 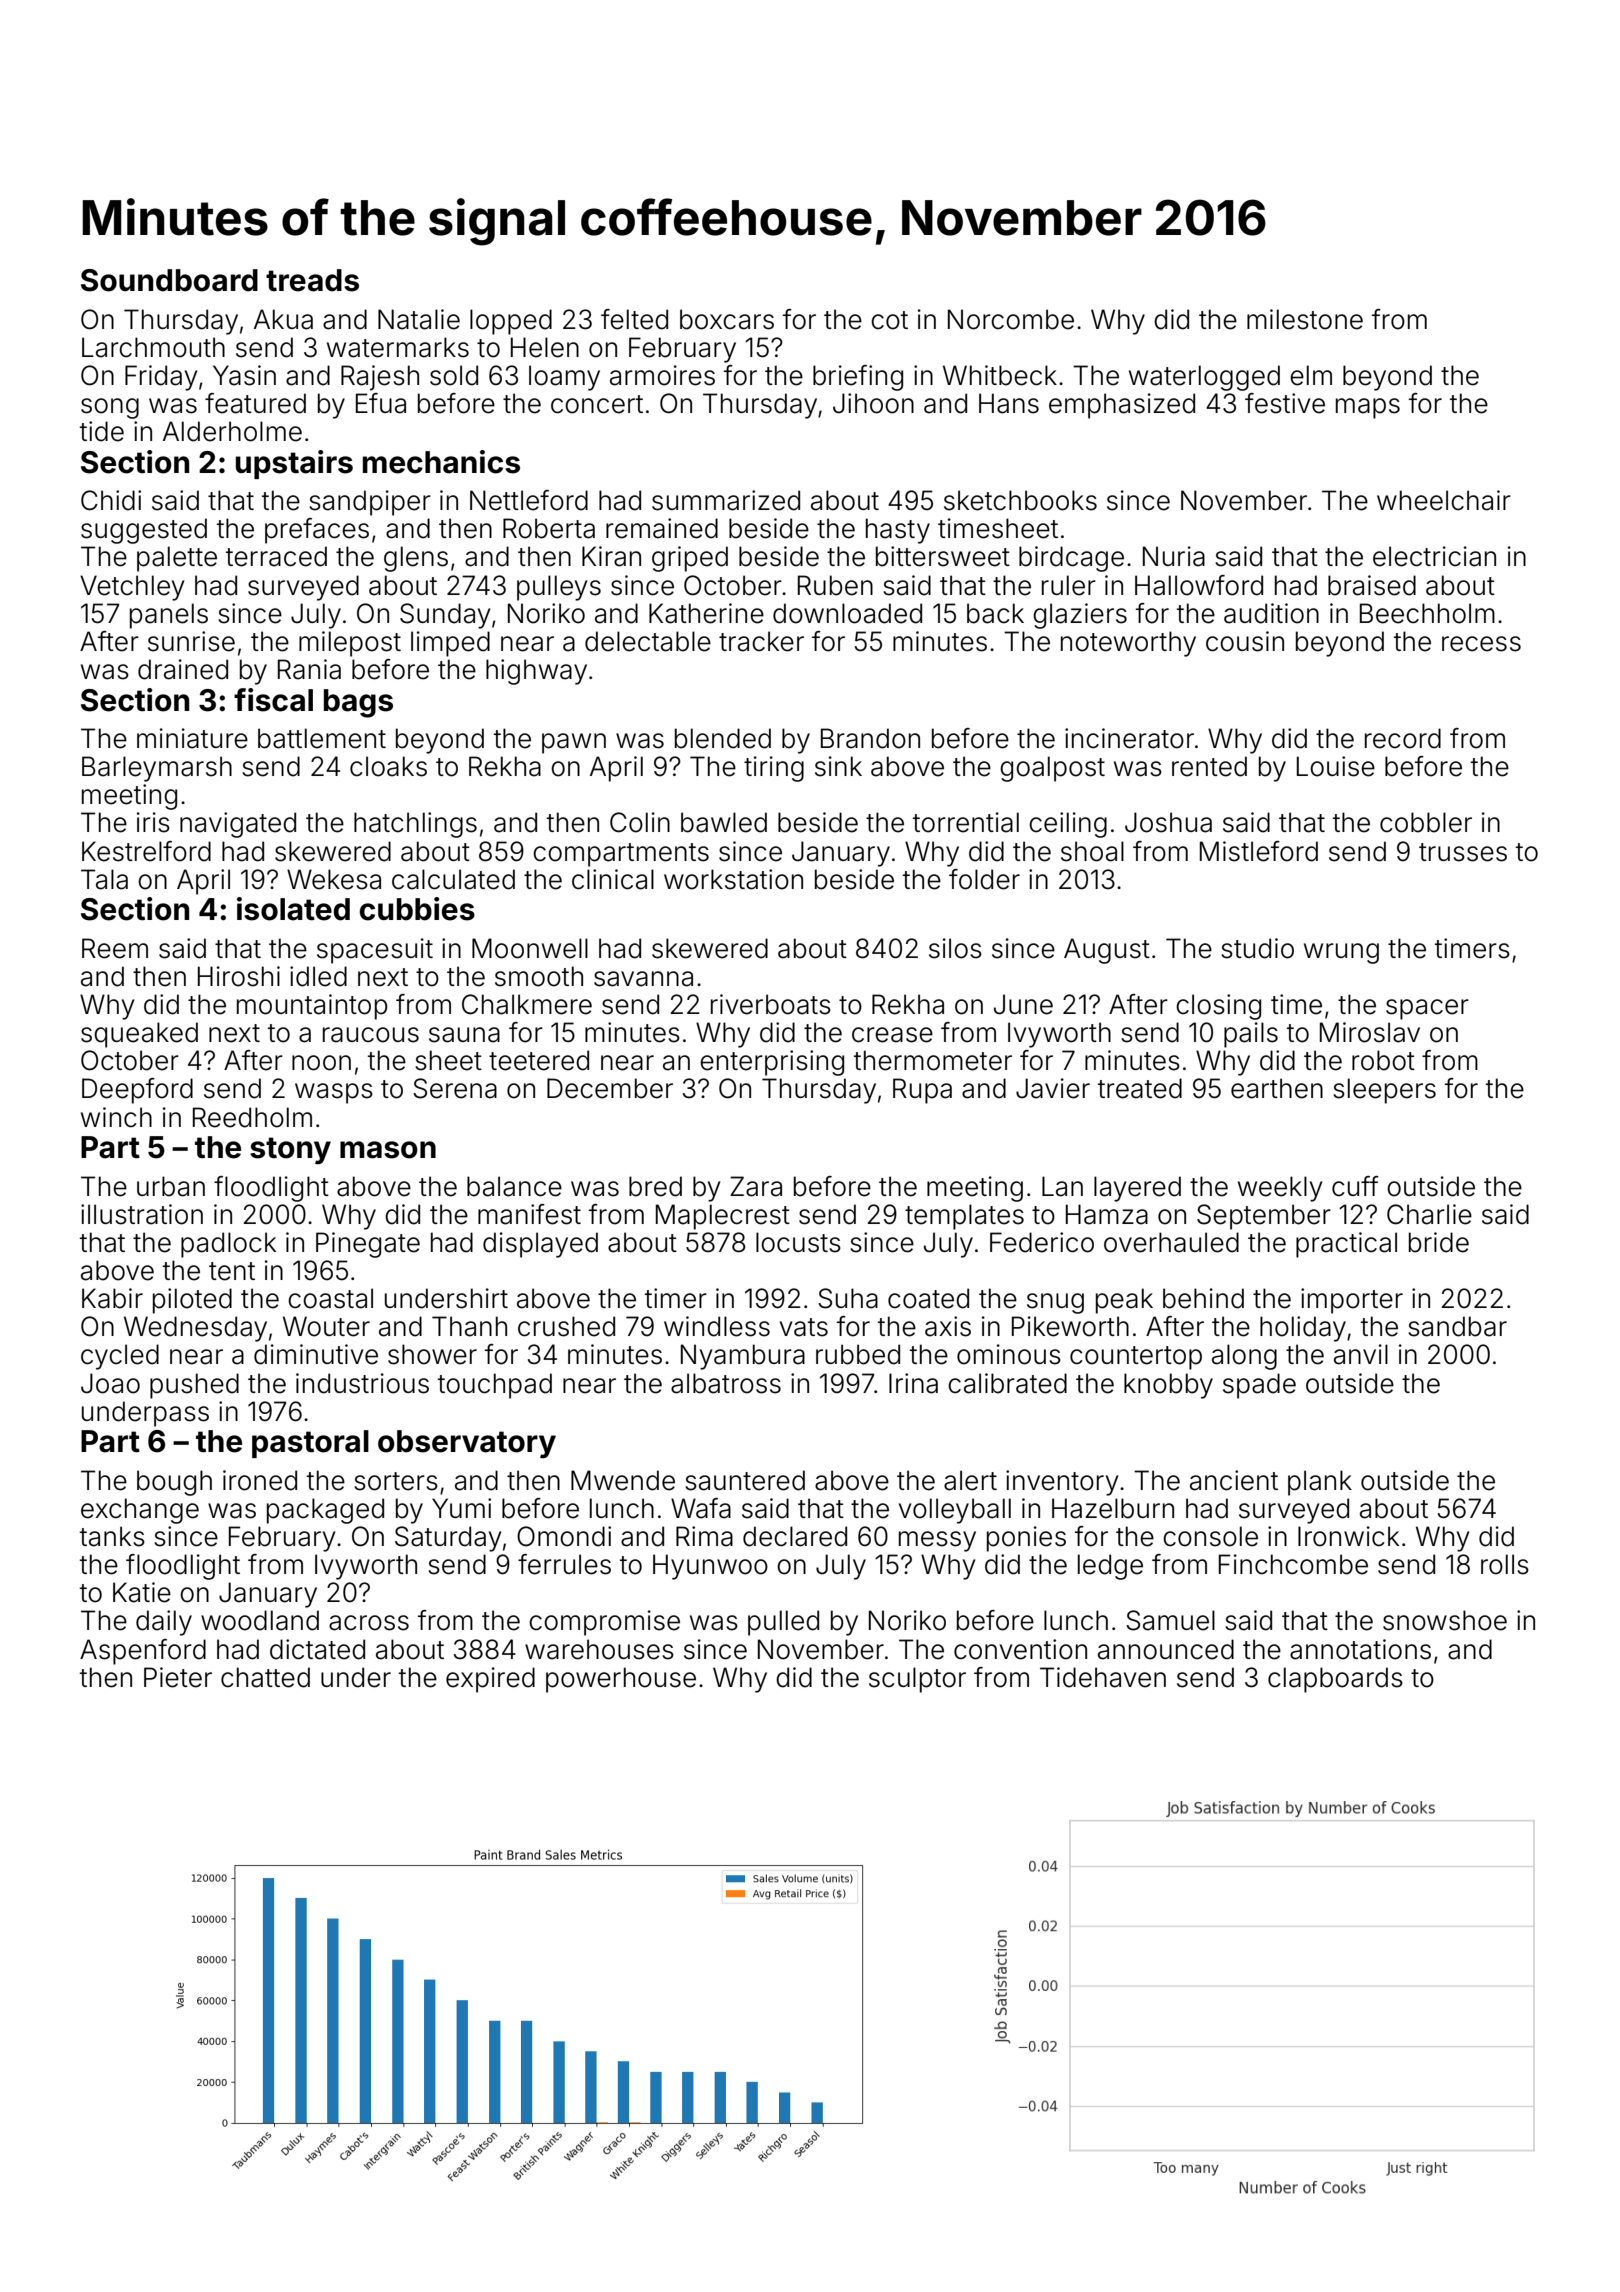 What do you see at coordinates (756, 1186) in the screenshot?
I see `Zara` at bounding box center [756, 1186].
